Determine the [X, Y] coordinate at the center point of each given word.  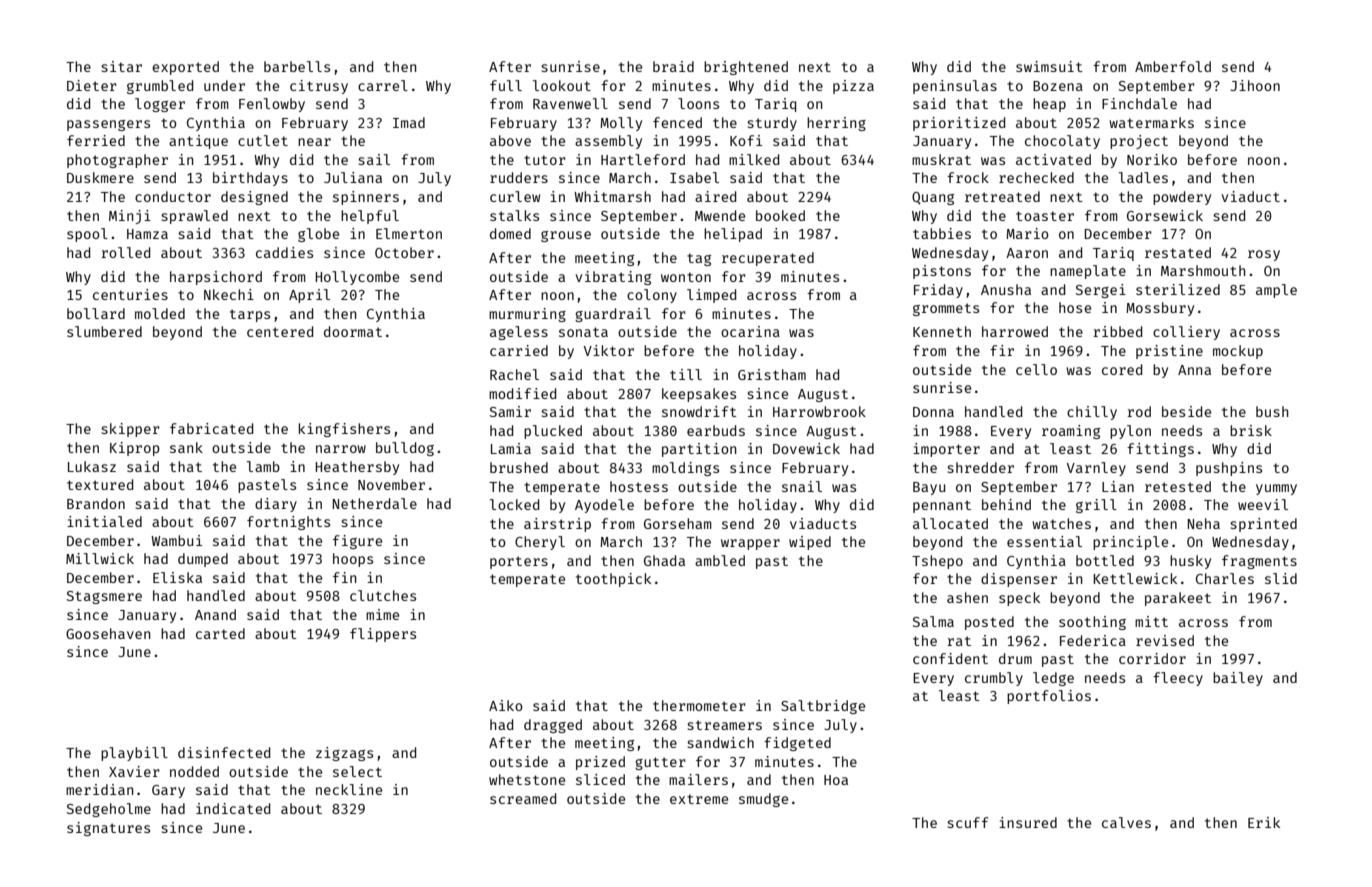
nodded [194, 771]
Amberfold [1173, 66]
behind [1006, 504]
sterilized [1178, 289]
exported [185, 68]
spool [87, 235]
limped [711, 296]
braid [673, 66]
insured [1028, 822]
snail [802, 486]
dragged [553, 726]
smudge [763, 800]
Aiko [506, 705]
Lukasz [92, 466]
